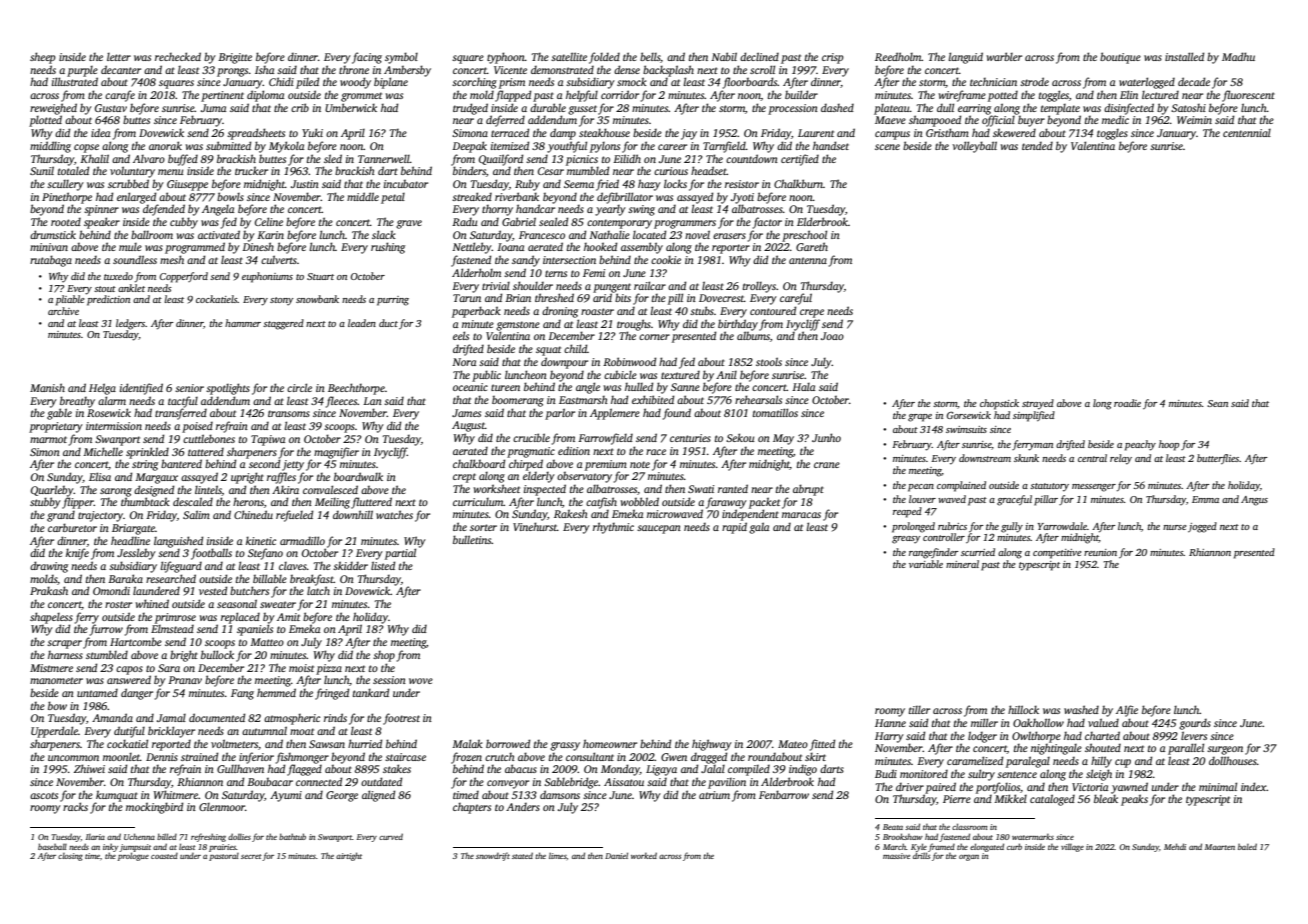 Image resolution: width=1308 pixels, height=924 pixels. What do you see at coordinates (966, 429) in the image?
I see `swimsuits` at bounding box center [966, 429].
